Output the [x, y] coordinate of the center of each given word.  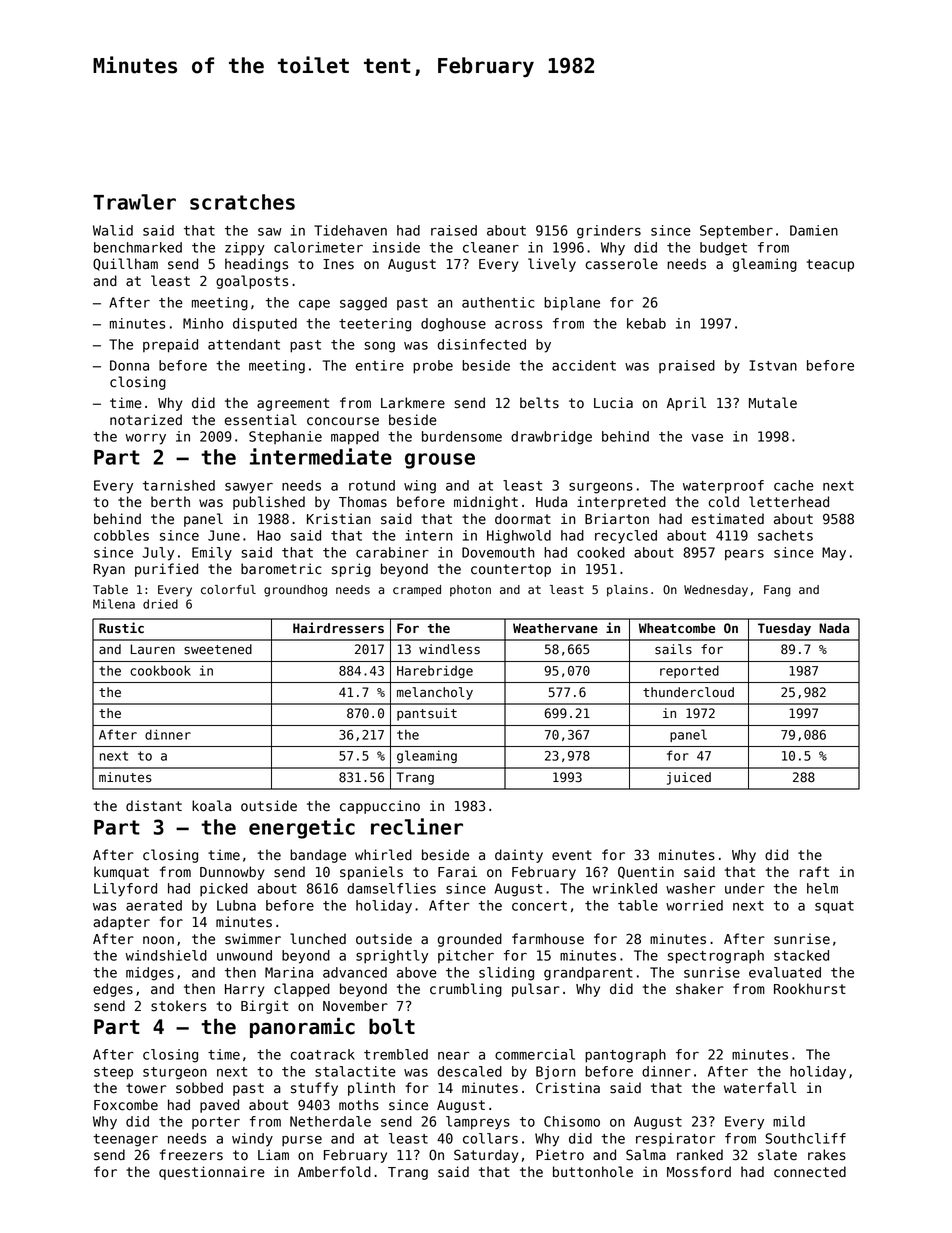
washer [690, 888]
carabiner [392, 552]
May [834, 554]
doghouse [453, 325]
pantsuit [427, 714]
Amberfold [334, 1172]
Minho [203, 323]
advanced [355, 972]
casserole [621, 264]
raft [814, 872]
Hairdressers [338, 627]
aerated [154, 905]
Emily [212, 554]
